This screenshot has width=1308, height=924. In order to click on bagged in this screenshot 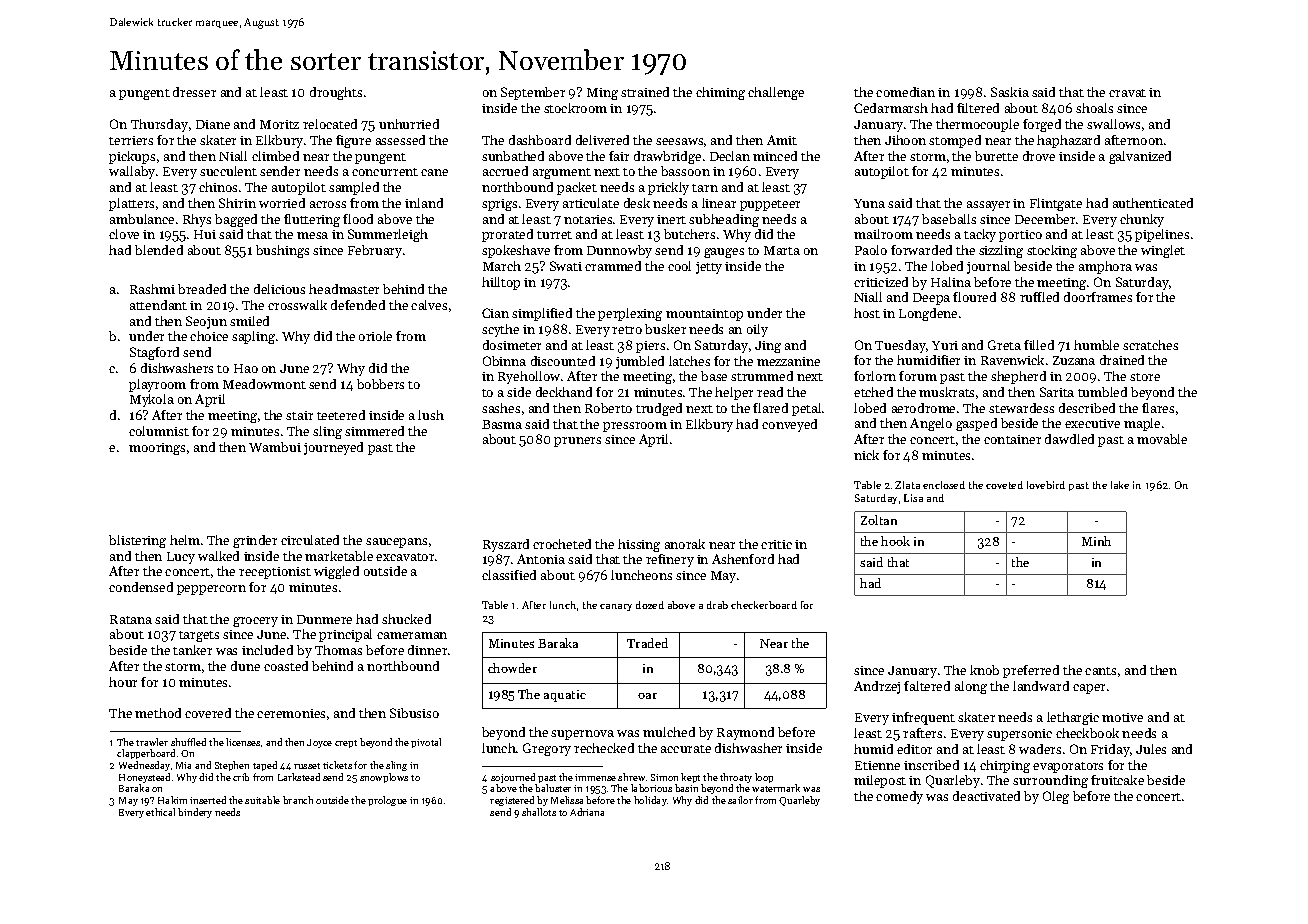, I will do `click(236, 220)`.
